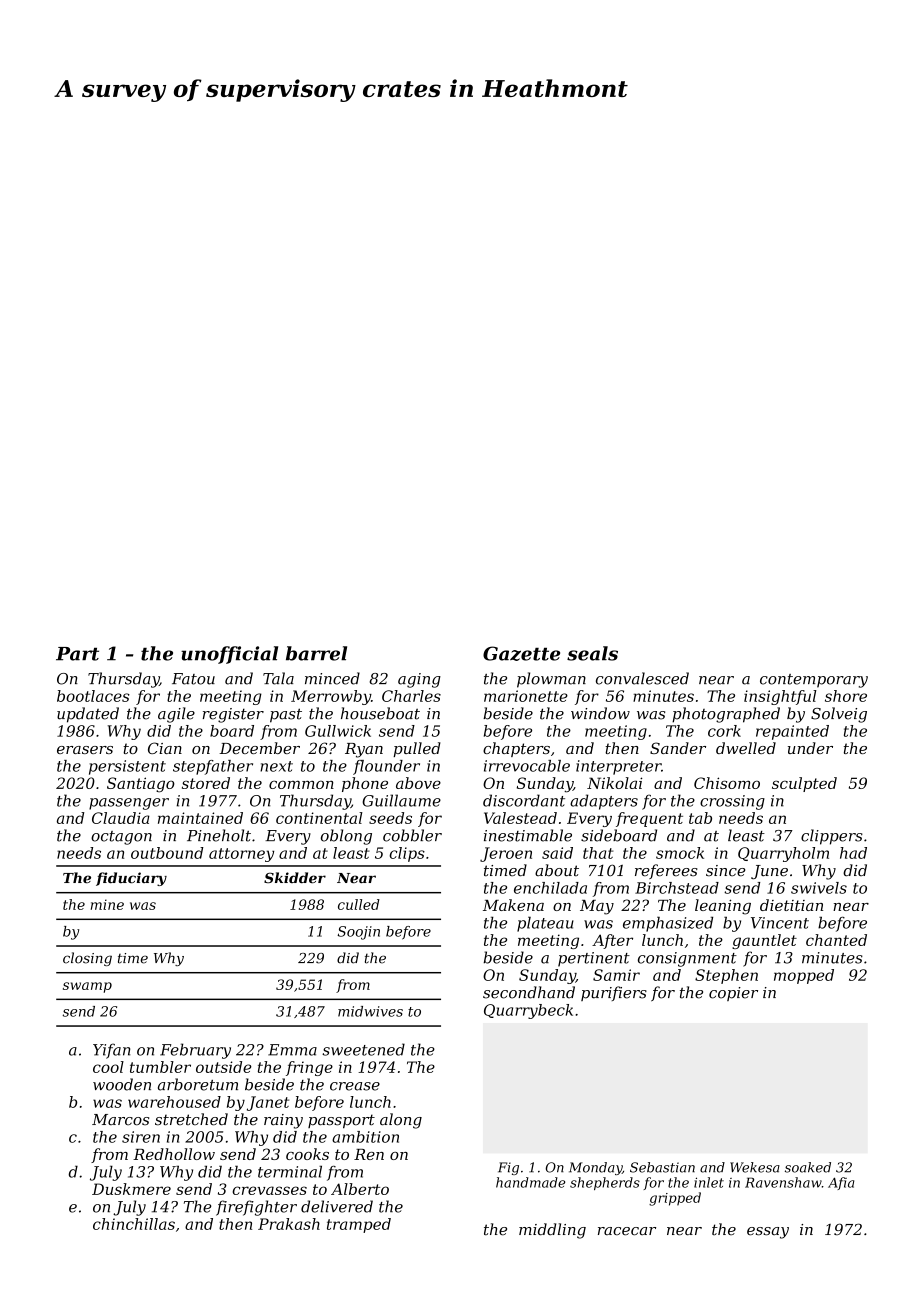 This image has height=1314, width=924. Describe the element at coordinates (642, 678) in the image. I see `convalesced` at that location.
